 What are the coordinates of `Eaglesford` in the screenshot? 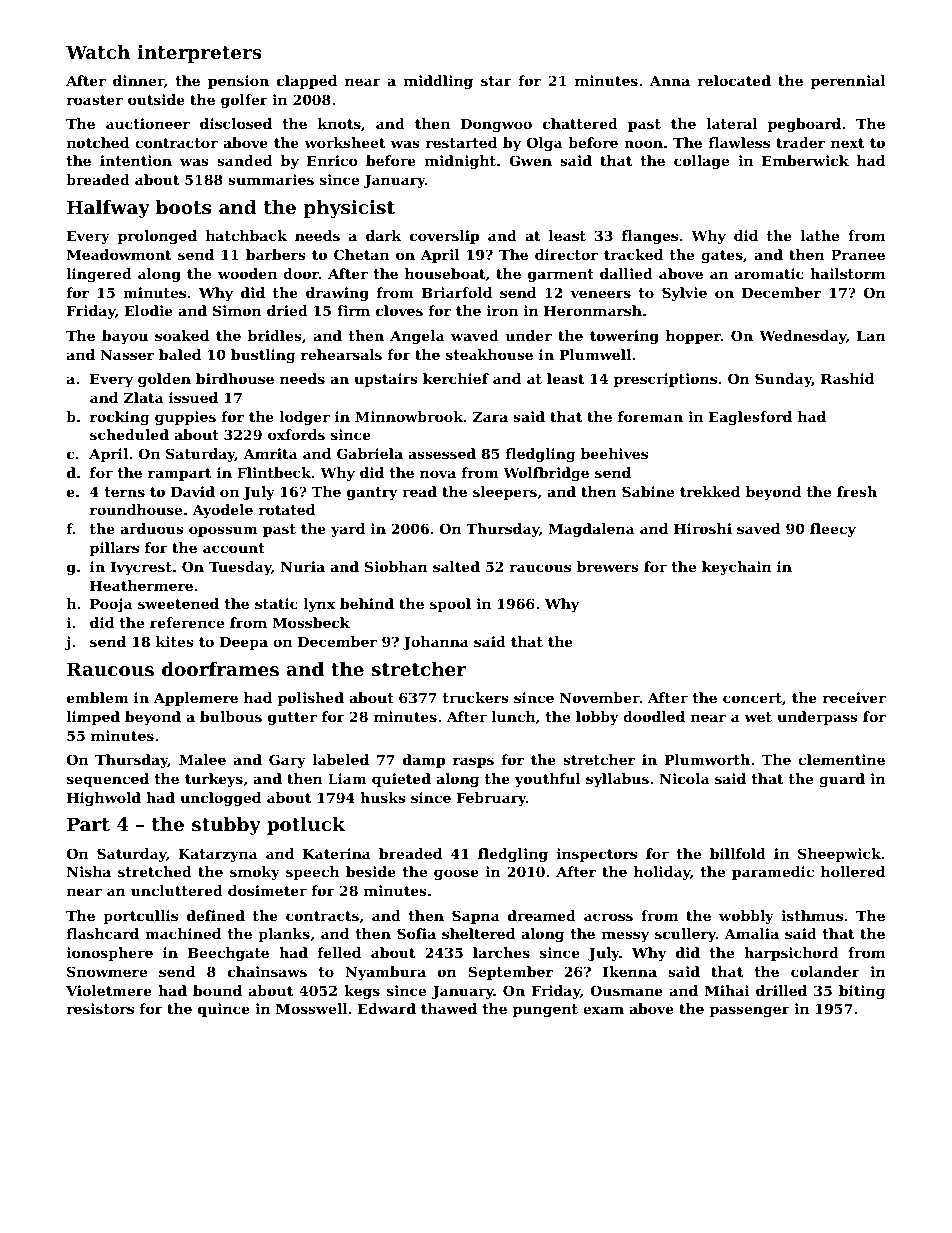 It's located at (750, 418).
